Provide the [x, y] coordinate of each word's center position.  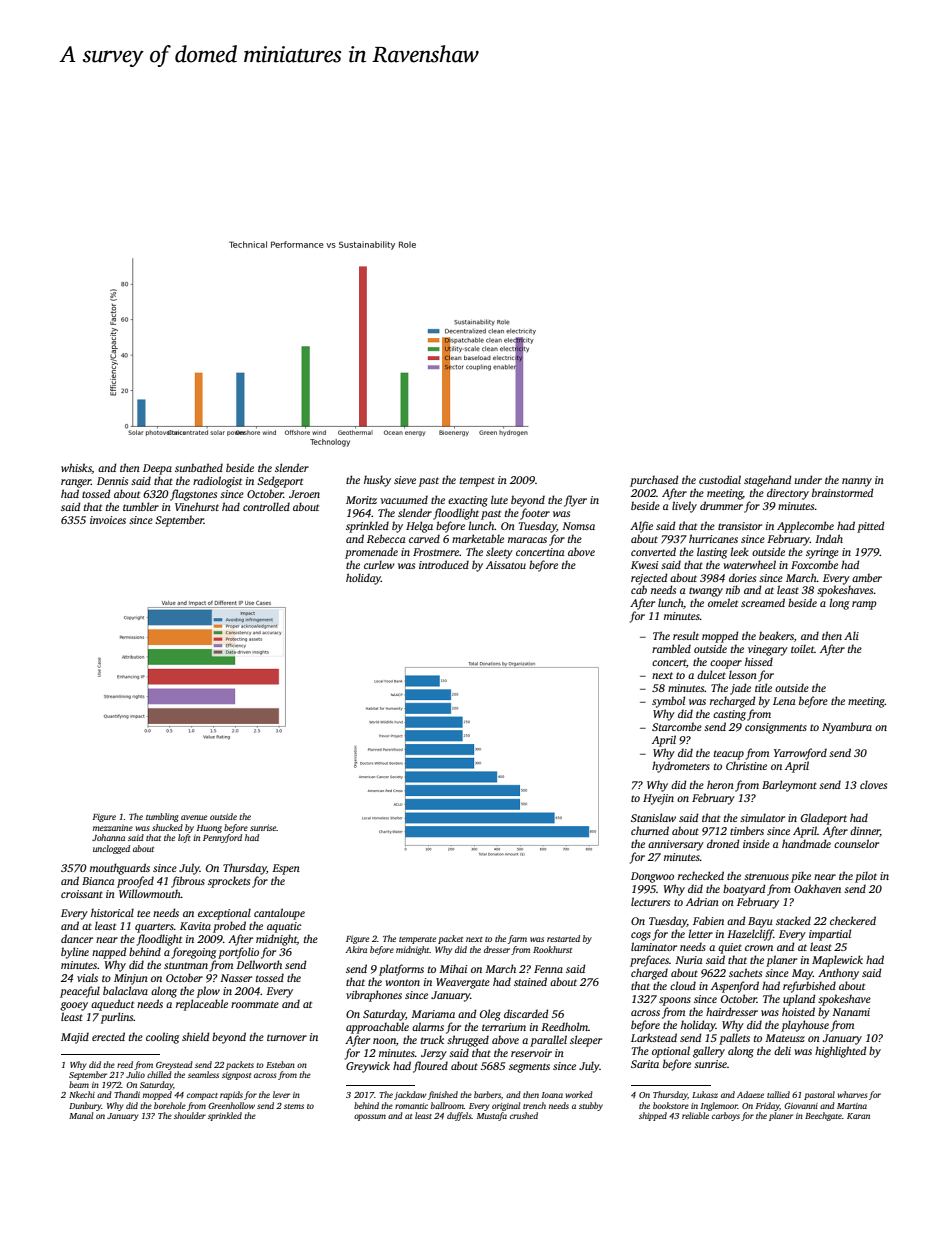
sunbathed [199, 467]
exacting [468, 501]
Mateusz [785, 1038]
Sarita [645, 1064]
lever [281, 1094]
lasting [712, 553]
